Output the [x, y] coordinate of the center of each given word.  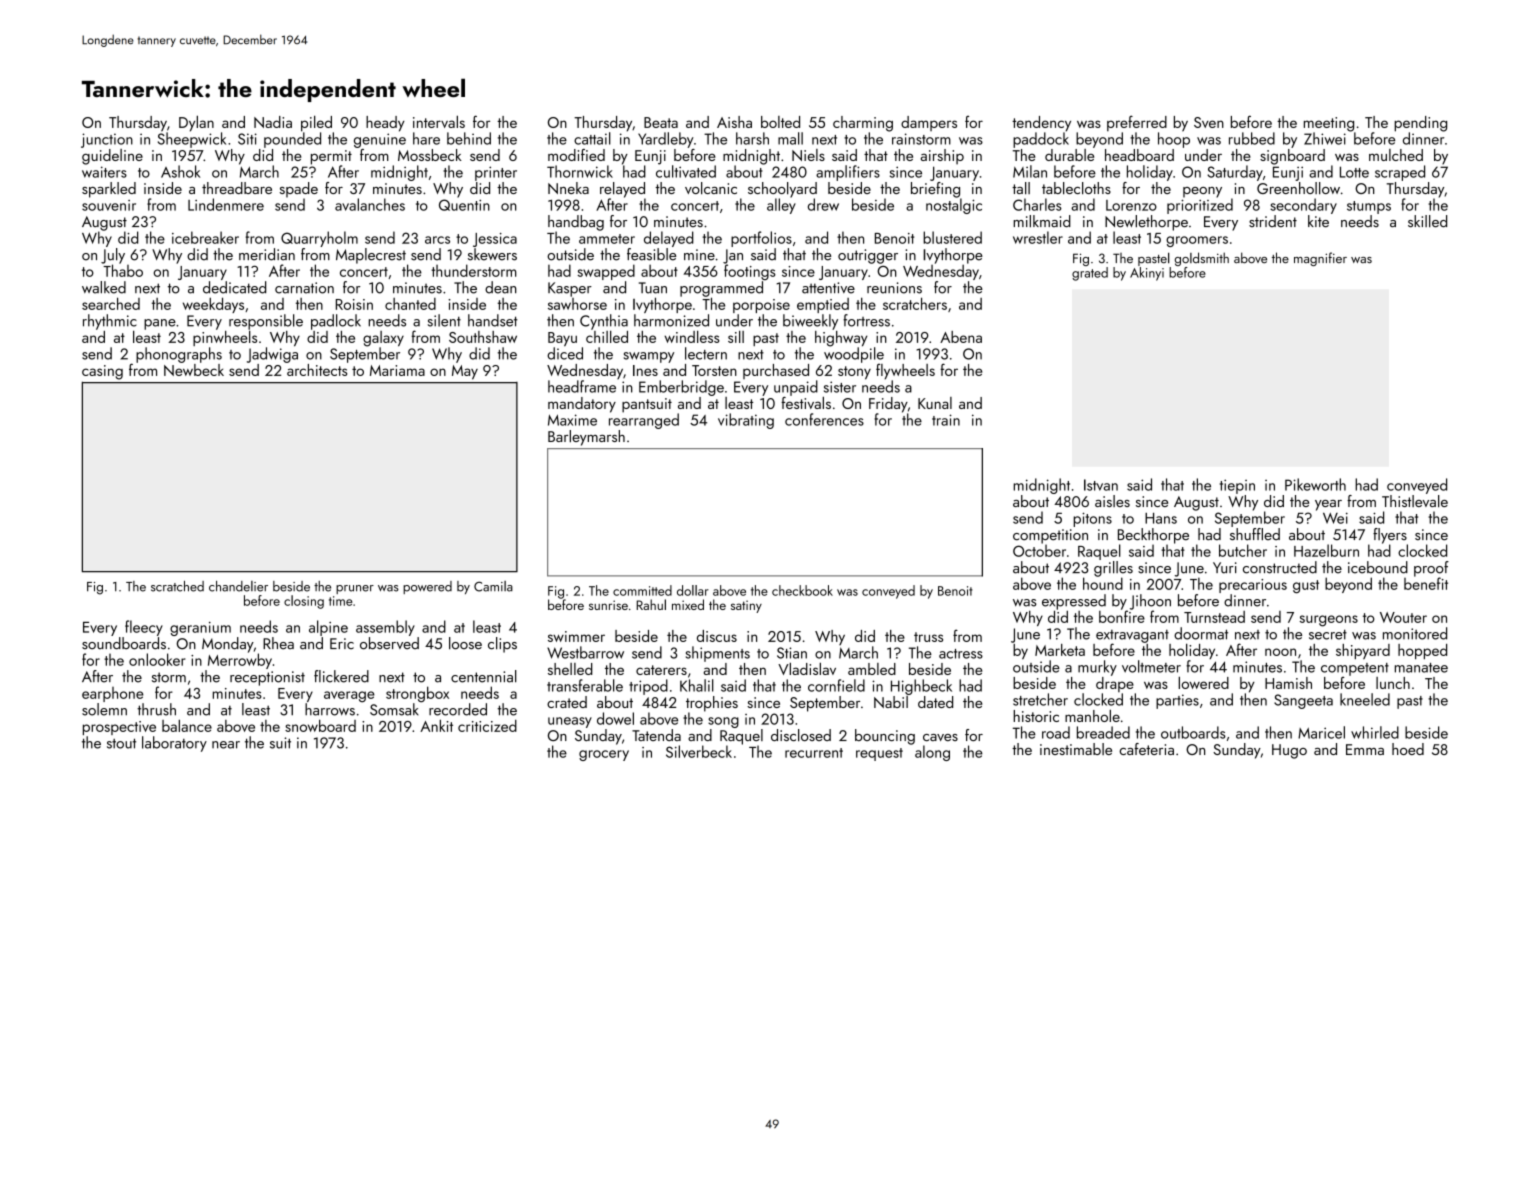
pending [1420, 124]
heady [385, 124]
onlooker [157, 659]
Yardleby [666, 140]
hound [1103, 583]
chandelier [238, 586]
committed [642, 590]
